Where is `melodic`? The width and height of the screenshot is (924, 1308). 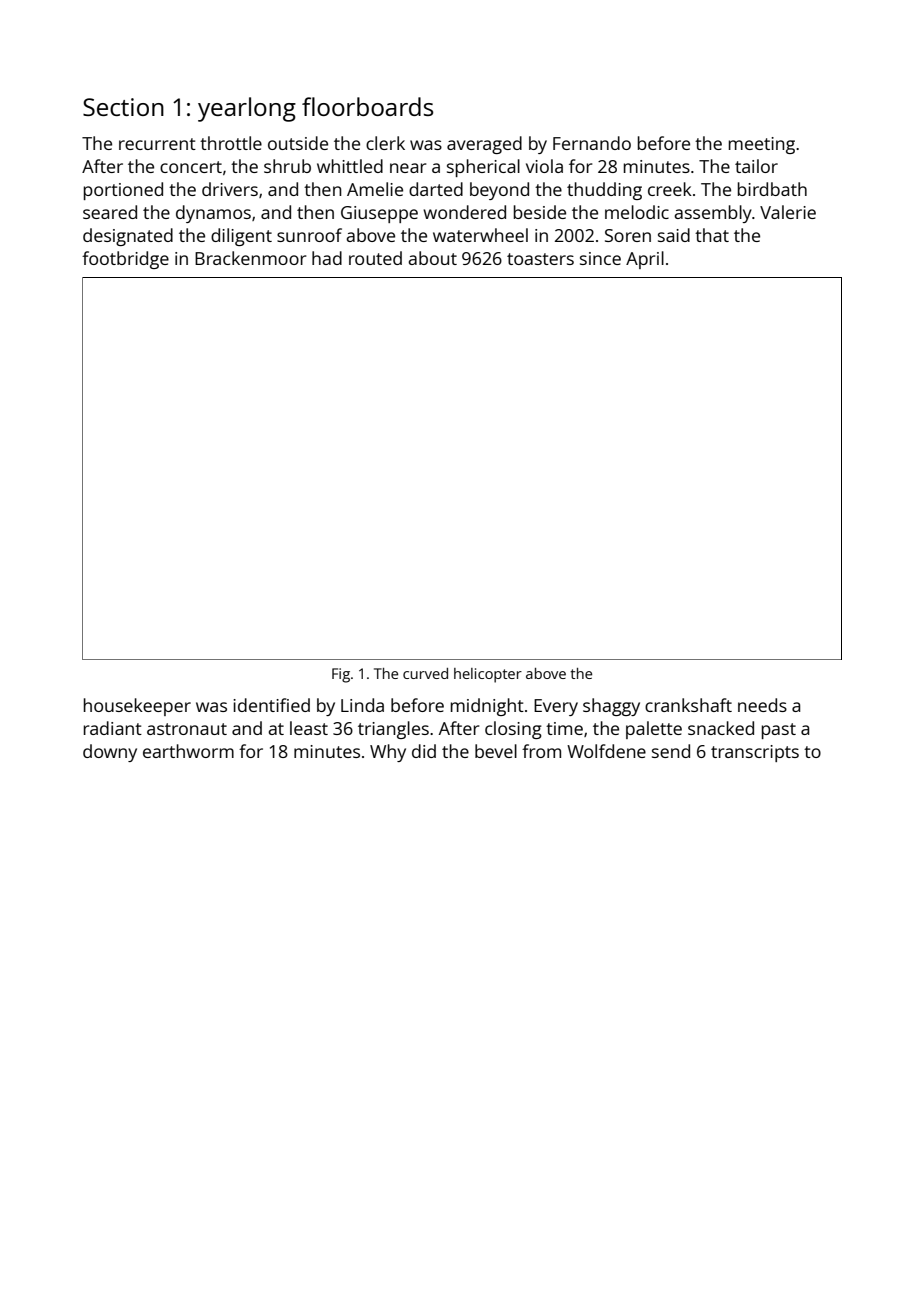
melodic is located at coordinates (637, 212).
